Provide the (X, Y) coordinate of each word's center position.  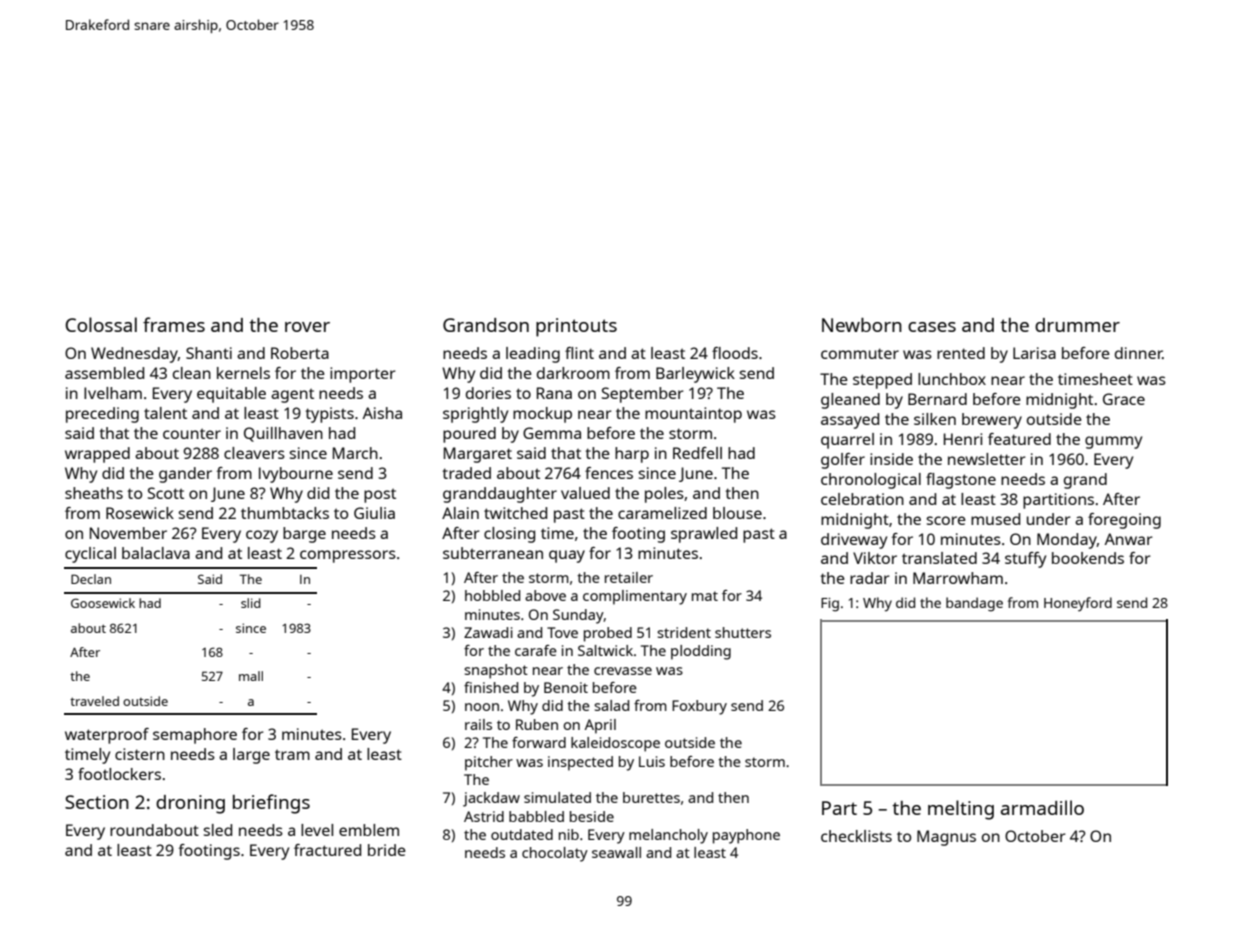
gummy (1113, 442)
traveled (94, 701)
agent (292, 395)
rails (478, 724)
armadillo (1042, 807)
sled (217, 830)
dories (488, 393)
